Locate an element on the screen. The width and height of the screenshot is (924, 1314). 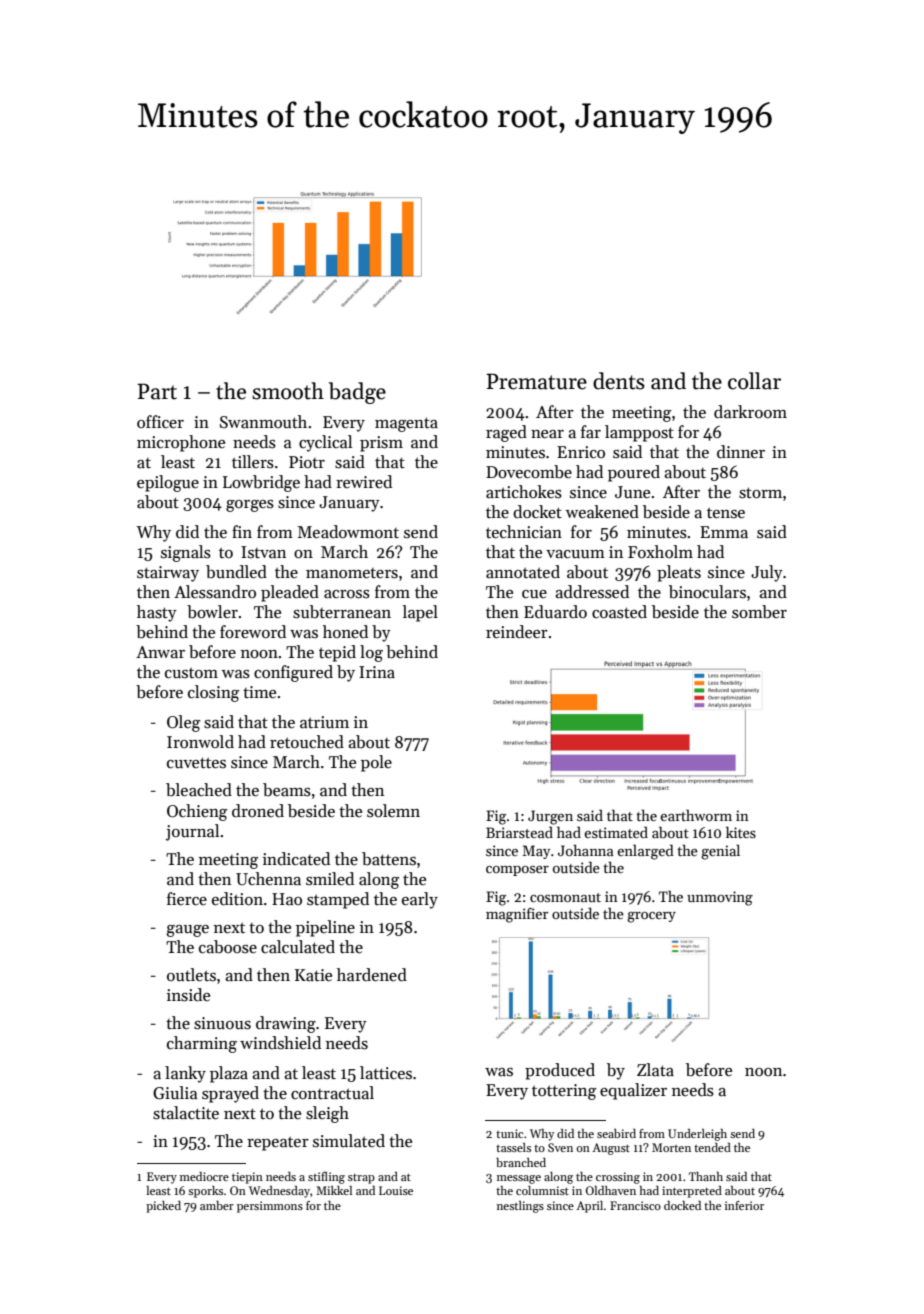
Thanh is located at coordinates (706, 1176).
